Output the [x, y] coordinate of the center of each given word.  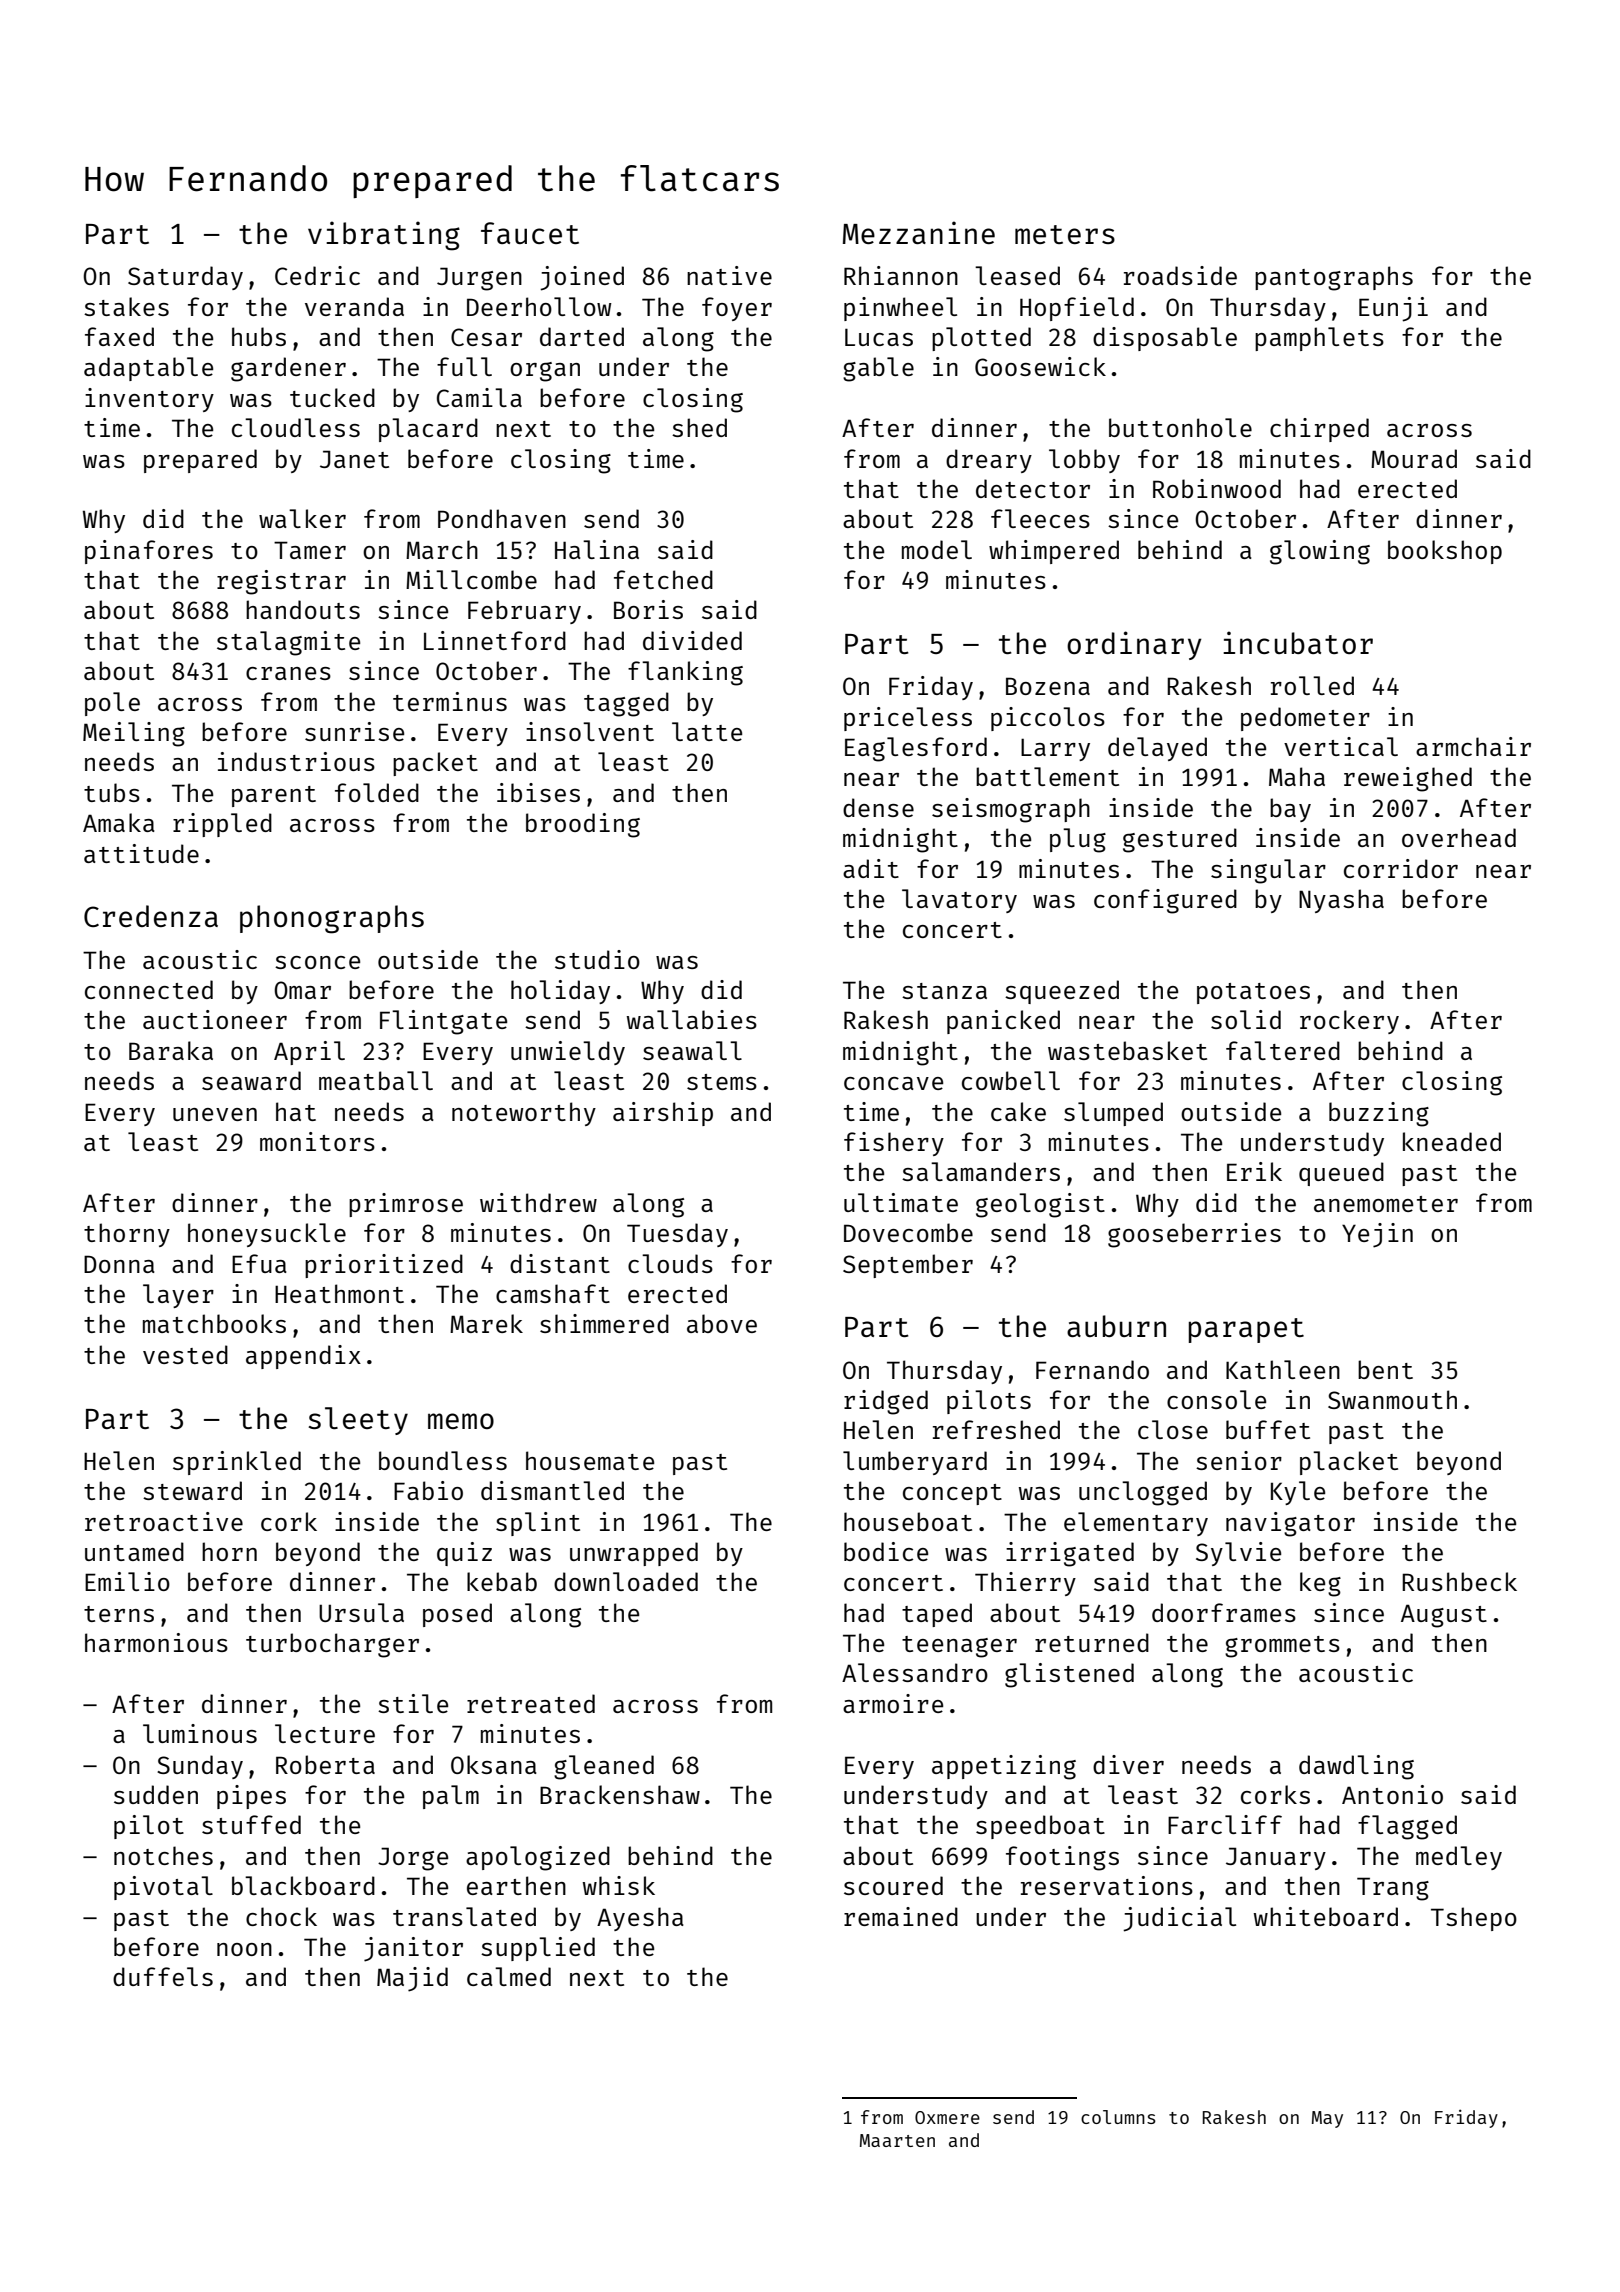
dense [878, 807]
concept [952, 1494]
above [722, 1323]
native [729, 275]
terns [119, 1614]
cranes [288, 673]
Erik [1254, 1171]
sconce [317, 962]
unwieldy [568, 1053]
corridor [1401, 868]
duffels [163, 1976]
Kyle [1298, 1493]
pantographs [1334, 278]
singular [1268, 871]
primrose [406, 1205]
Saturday [185, 278]
